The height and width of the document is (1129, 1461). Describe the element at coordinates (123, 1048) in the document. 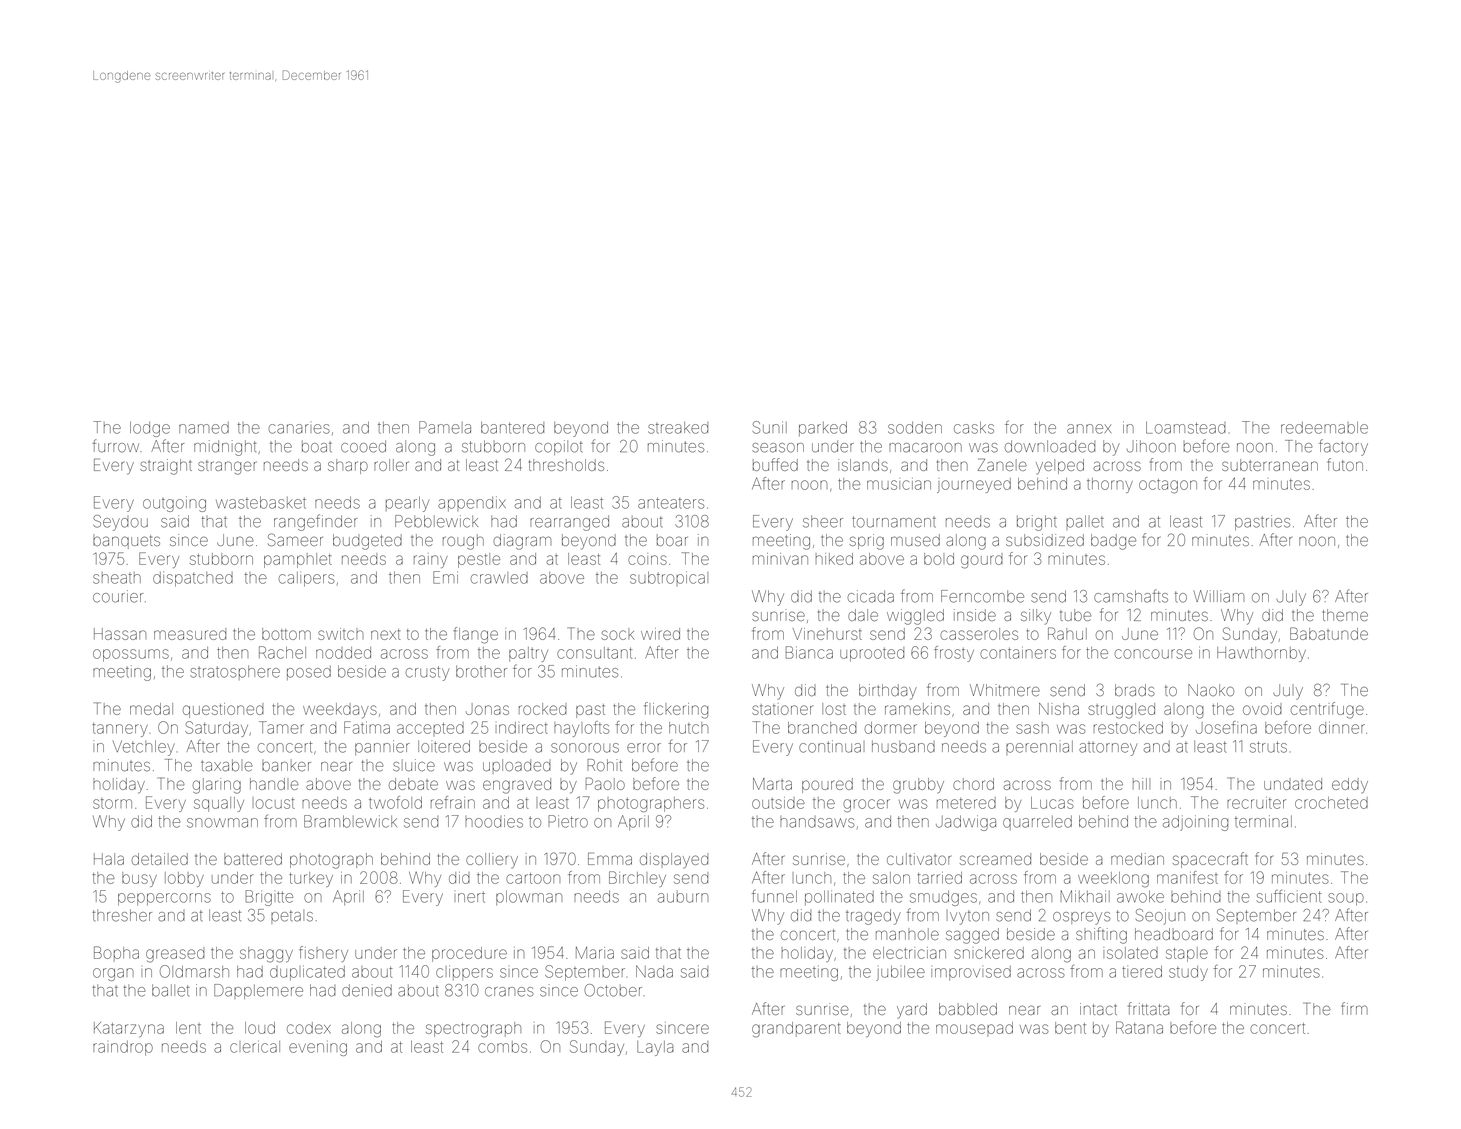

I see `raindrop` at that location.
